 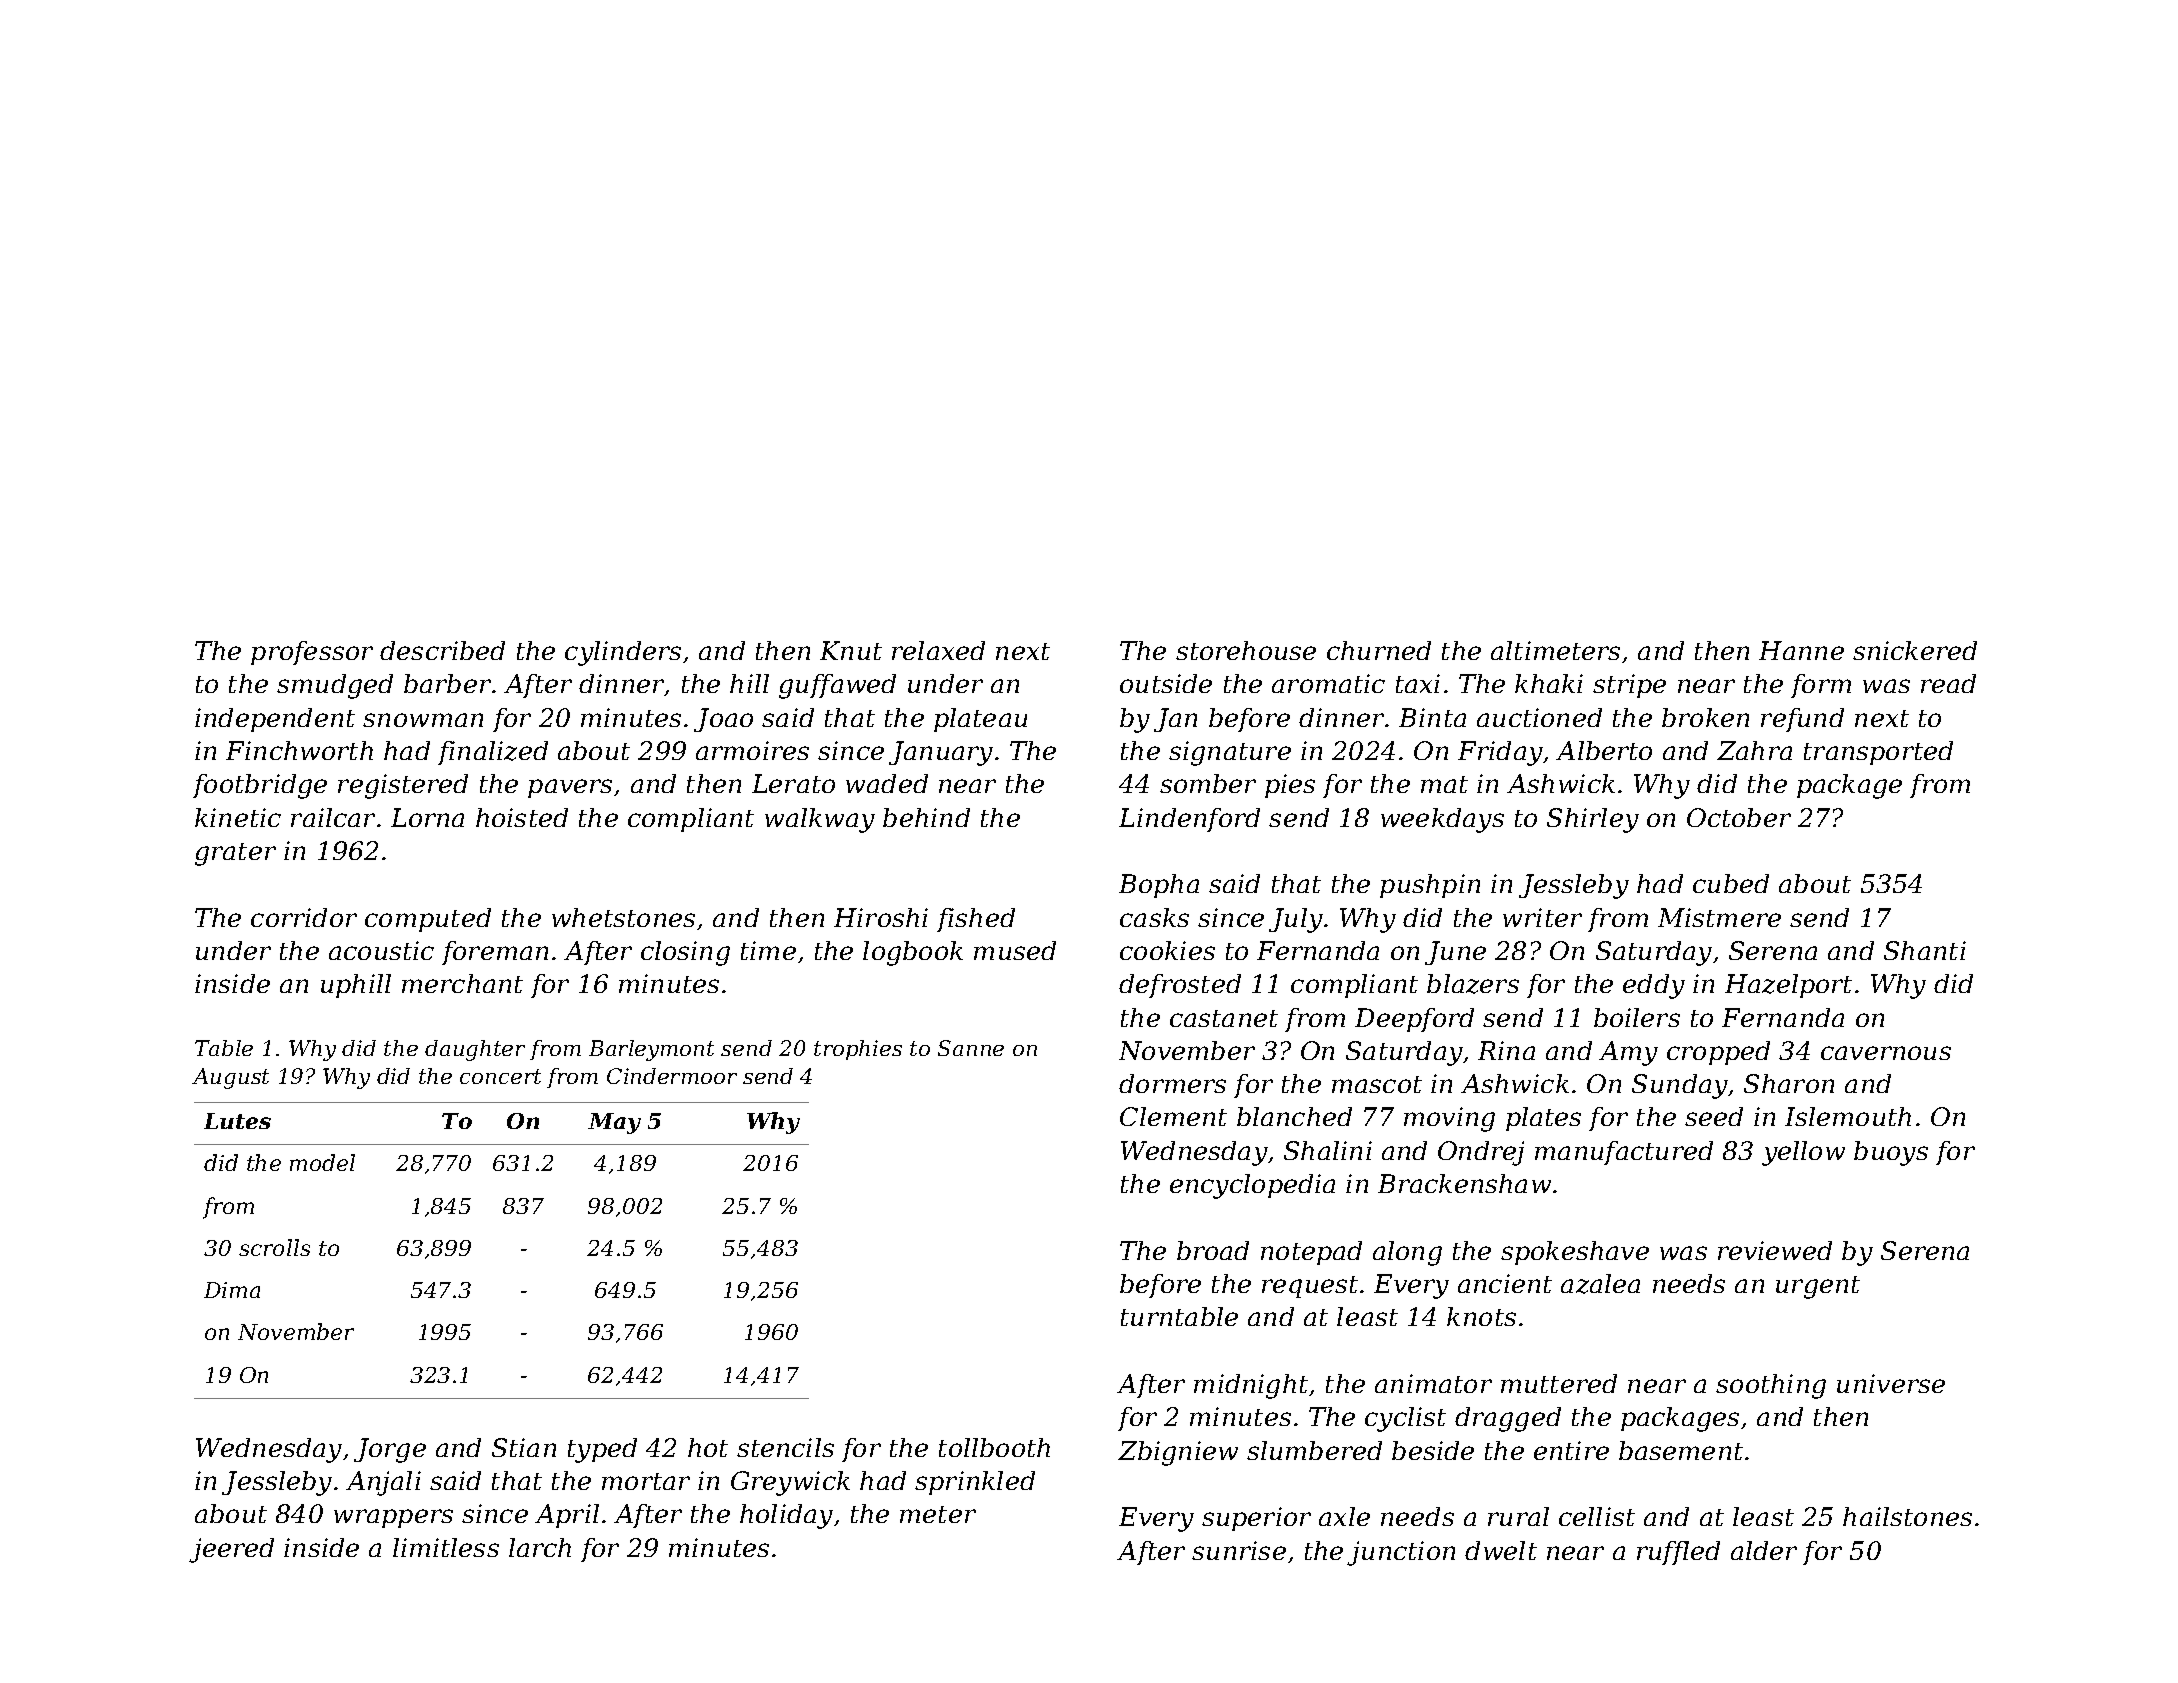 What do you see at coordinates (231, 1550) in the image?
I see `jeered` at bounding box center [231, 1550].
